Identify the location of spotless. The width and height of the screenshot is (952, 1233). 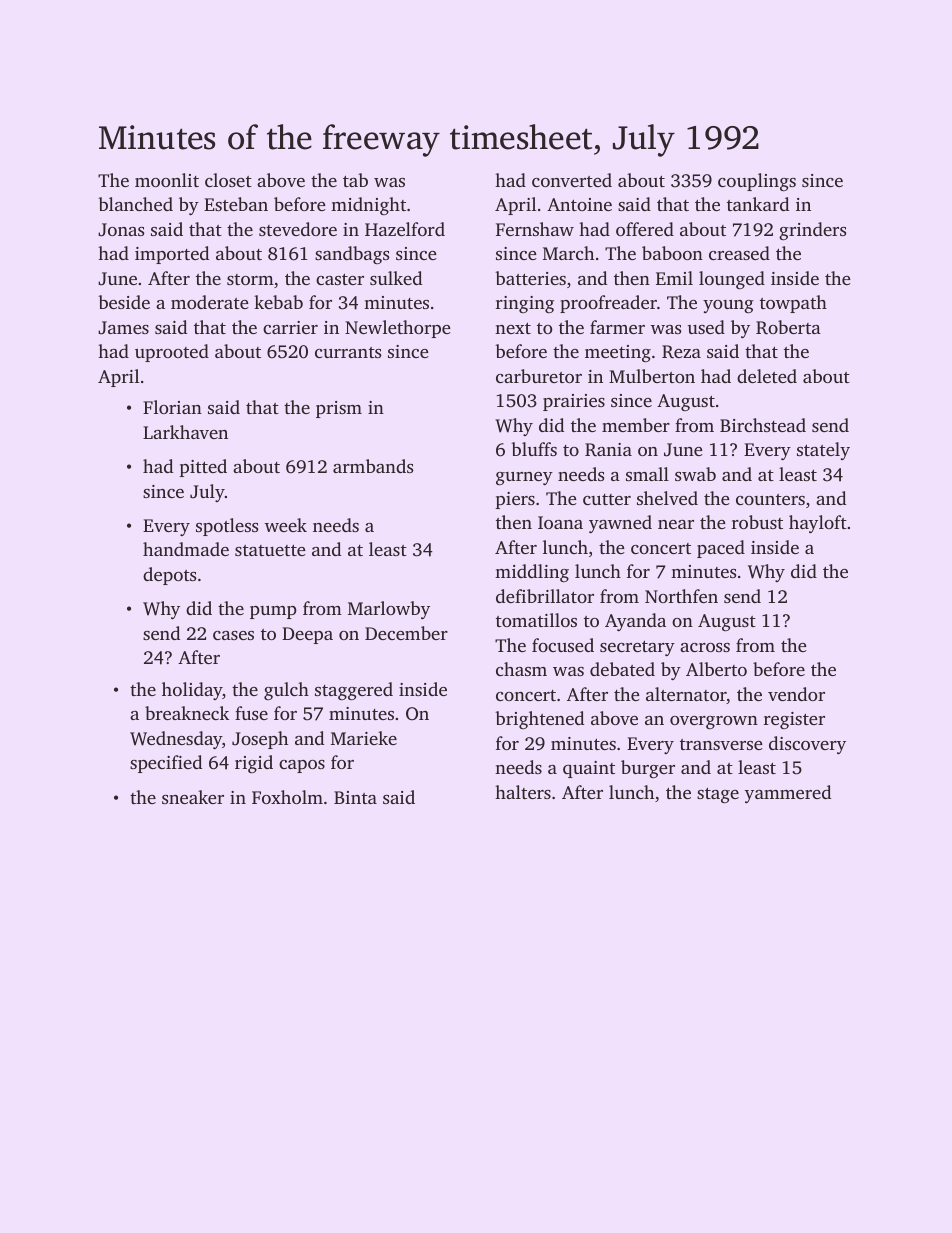
(227, 527).
